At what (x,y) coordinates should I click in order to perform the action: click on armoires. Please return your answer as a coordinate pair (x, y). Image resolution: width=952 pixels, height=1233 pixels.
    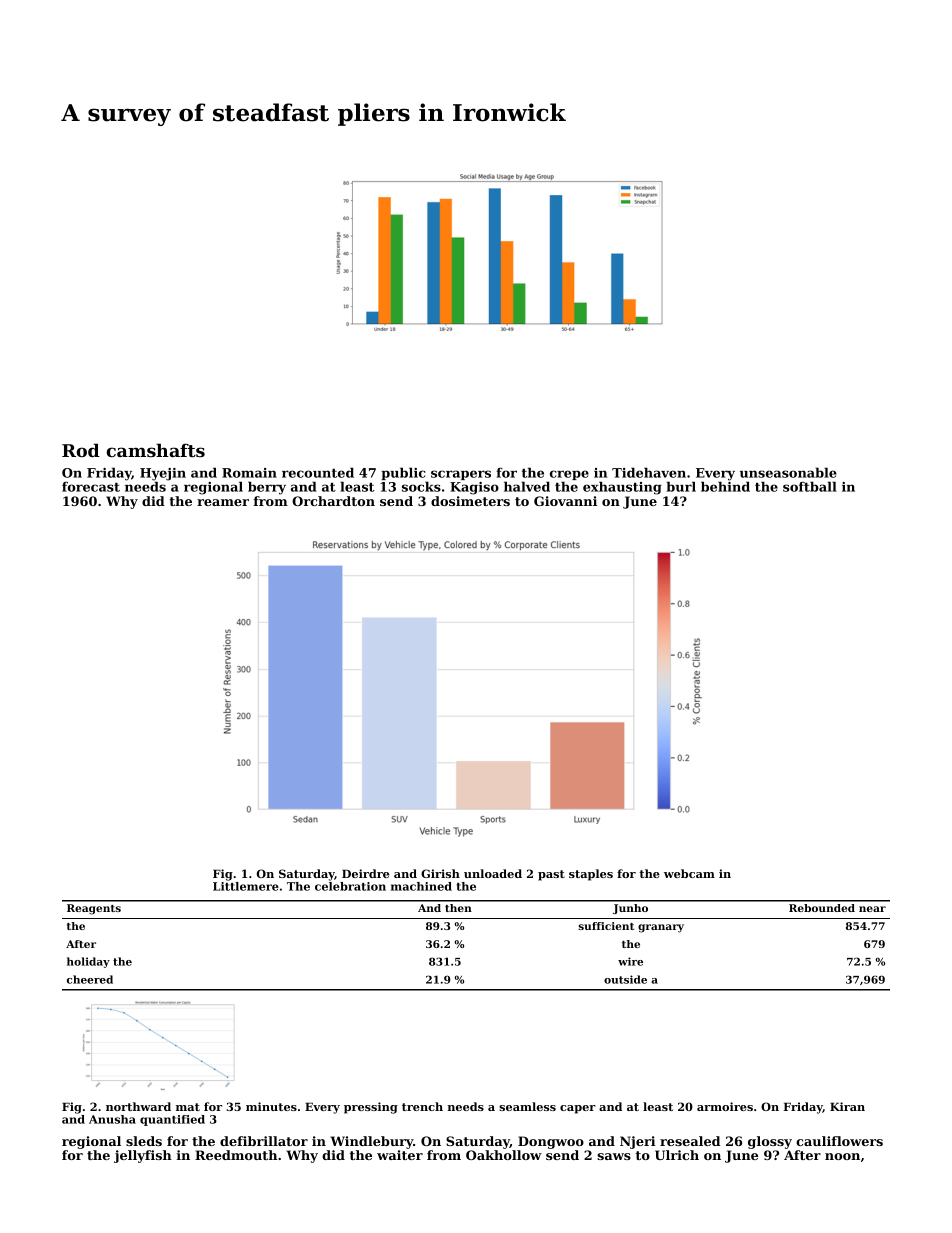
    Looking at the image, I should click on (725, 1106).
